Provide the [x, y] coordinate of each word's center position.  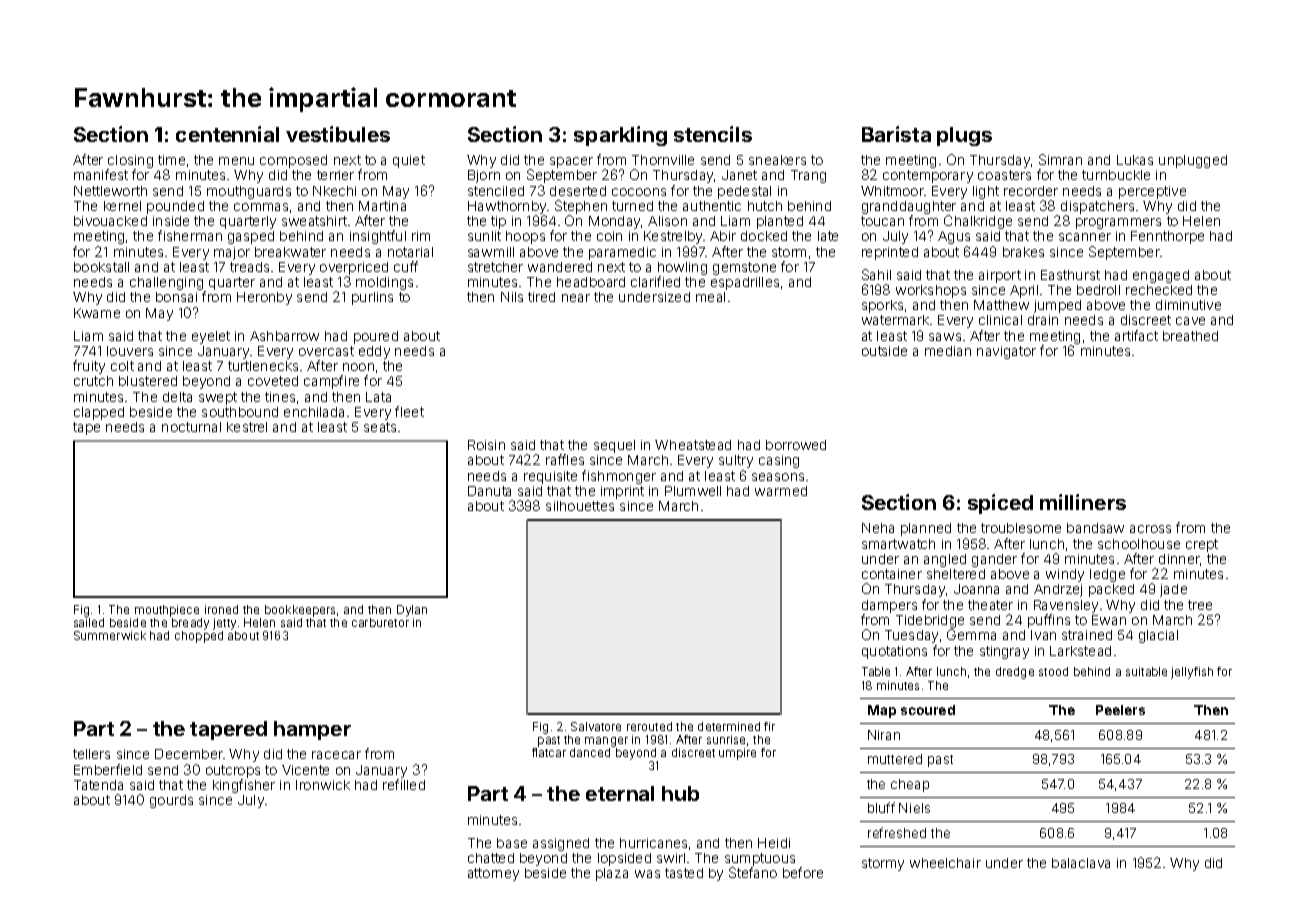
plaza [612, 874]
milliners [1083, 502]
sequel [614, 446]
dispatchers [1097, 207]
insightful [378, 237]
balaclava [1081, 863]
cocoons [639, 192]
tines [280, 397]
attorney [493, 874]
